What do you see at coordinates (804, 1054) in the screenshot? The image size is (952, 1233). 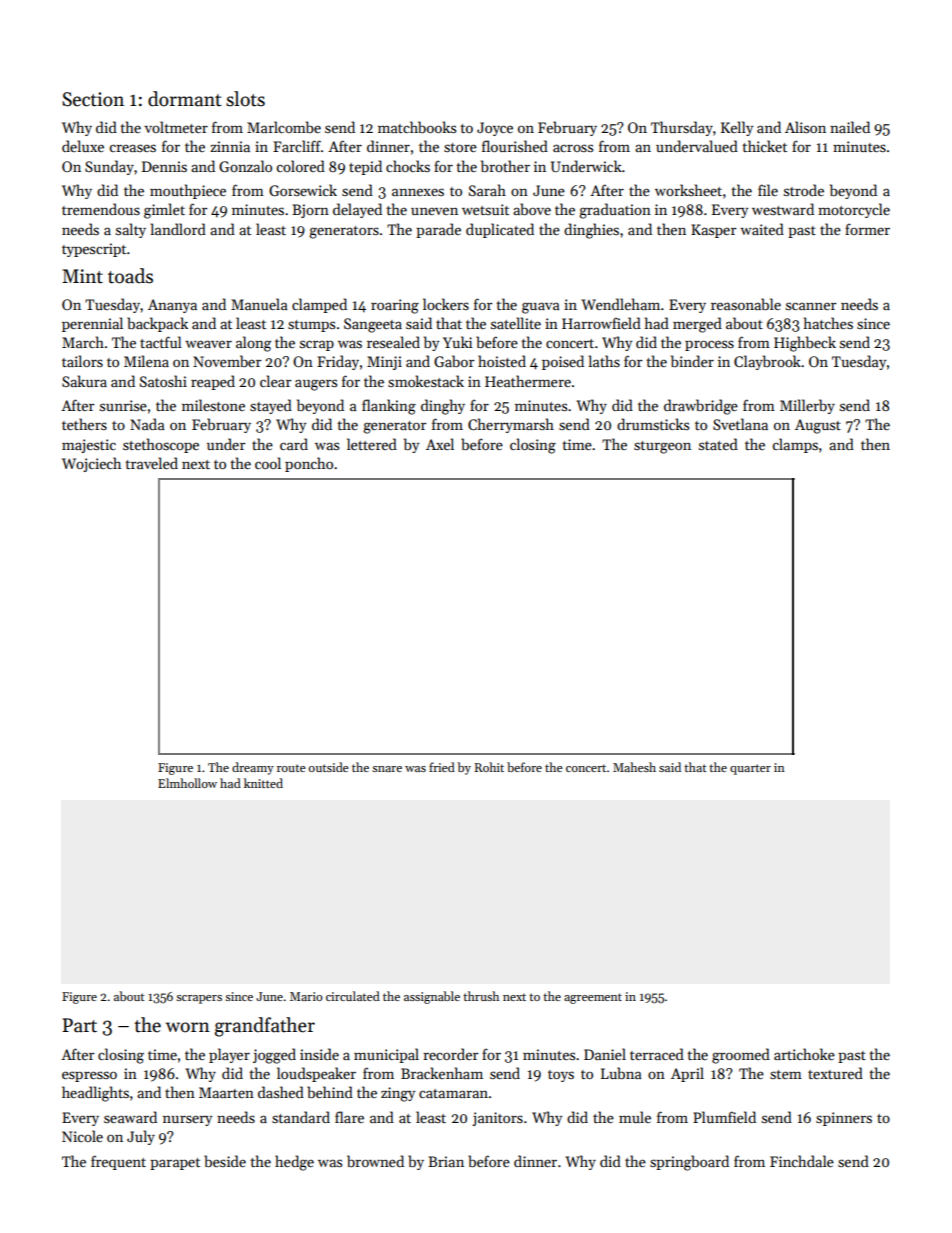 I see `artichoke` at bounding box center [804, 1054].
